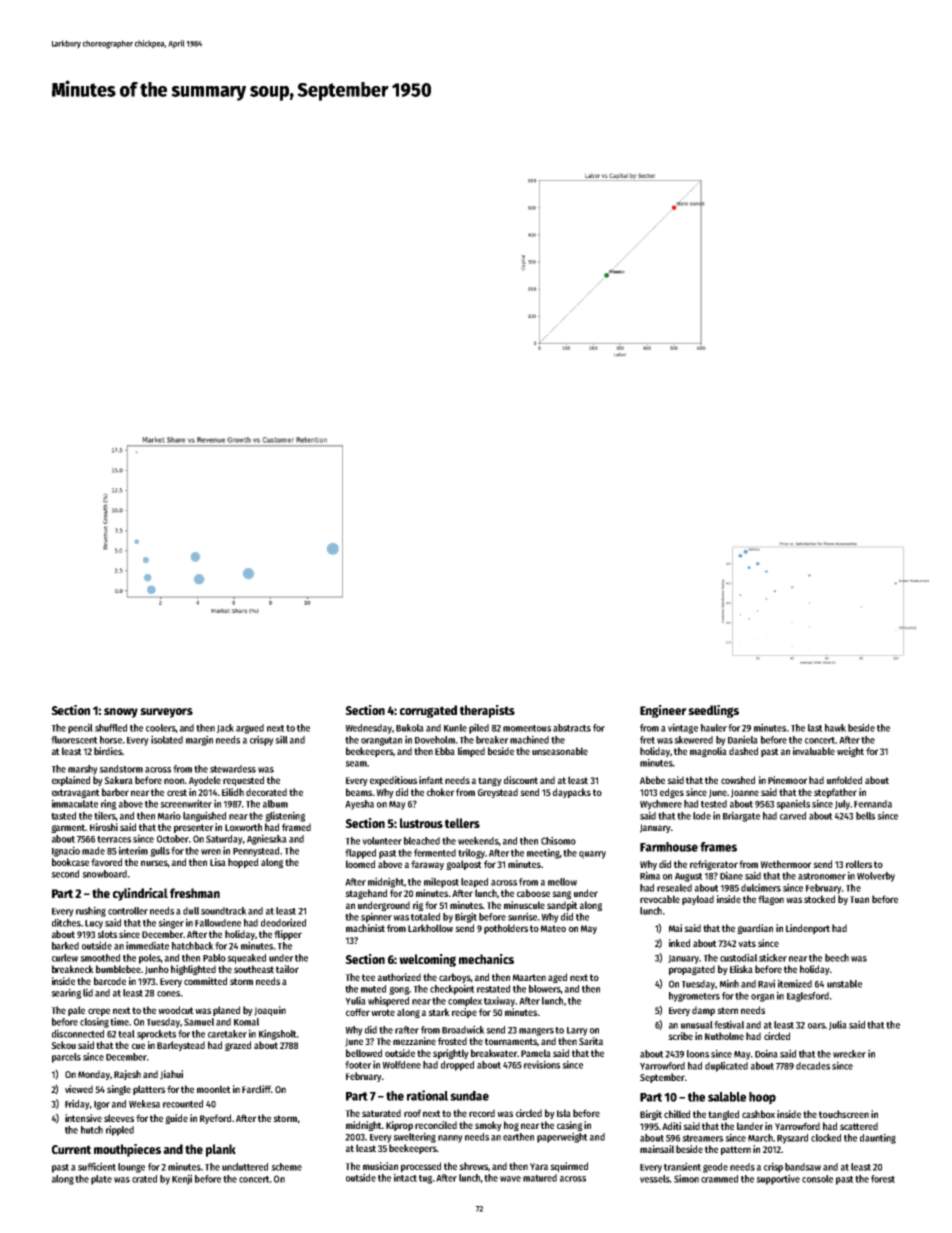 This screenshot has height=1233, width=952. What do you see at coordinates (540, 1178) in the screenshot?
I see `matured` at bounding box center [540, 1178].
